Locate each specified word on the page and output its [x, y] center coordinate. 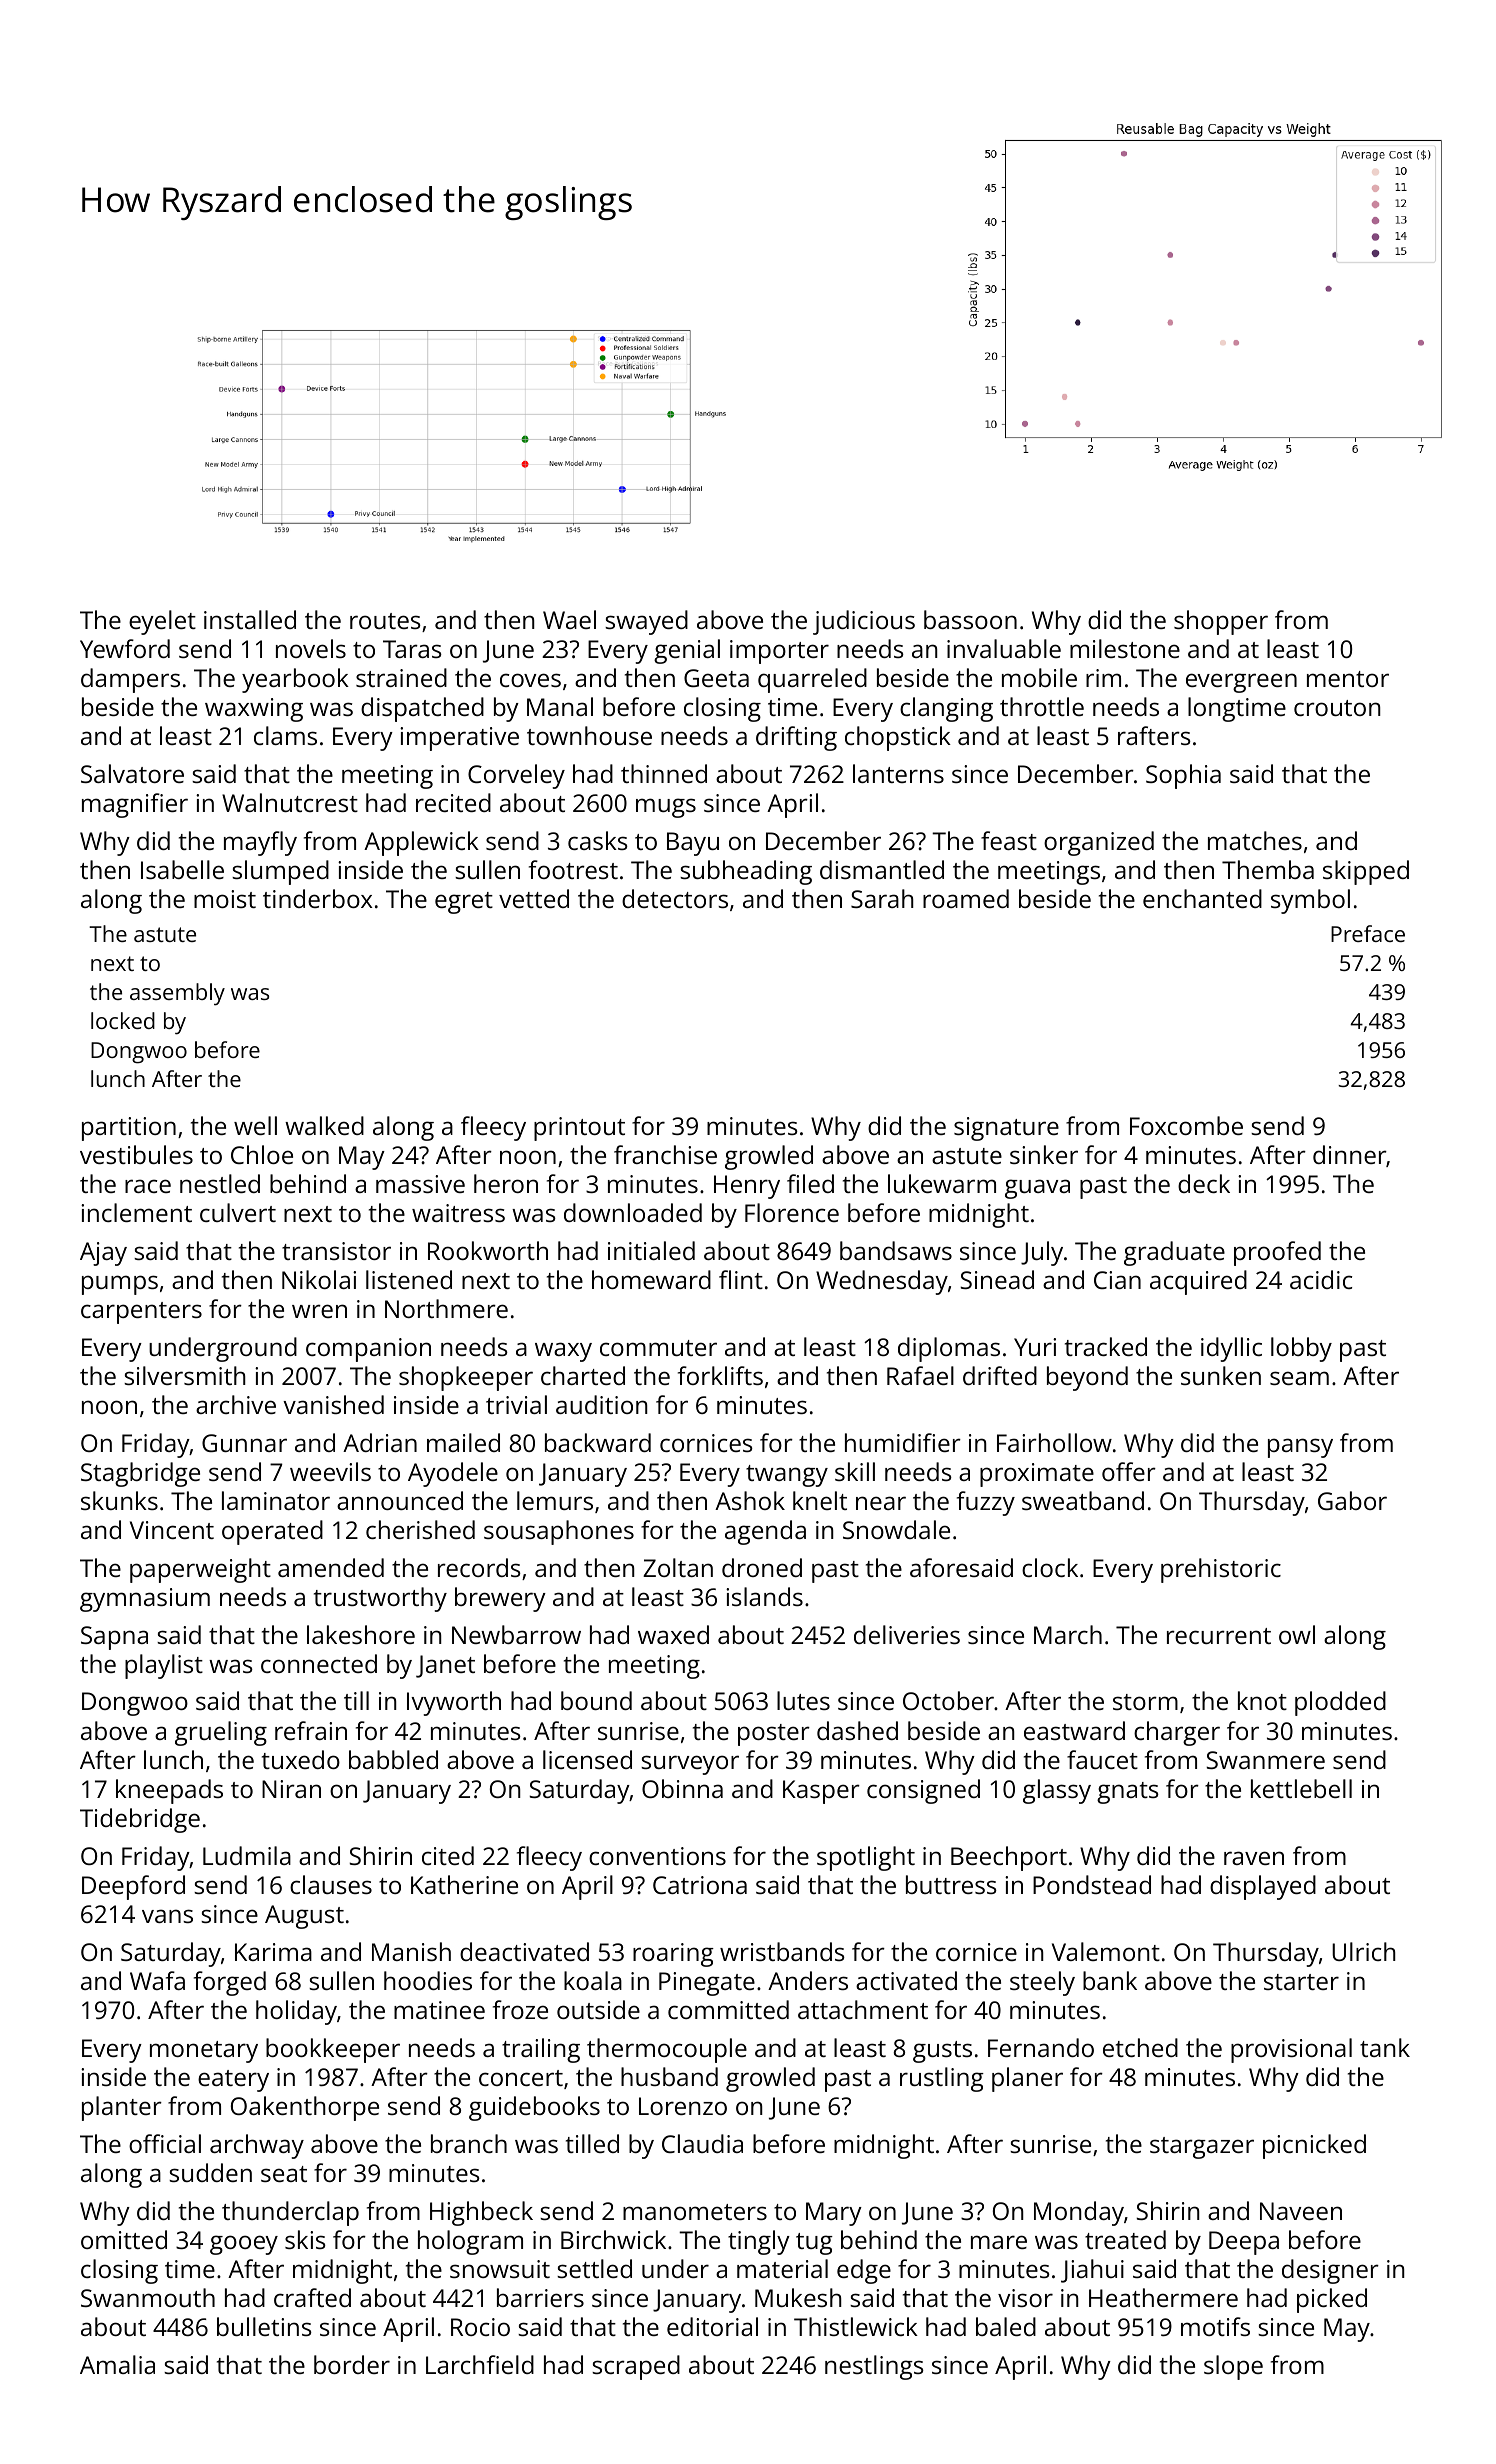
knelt [820, 1500]
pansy [1300, 1448]
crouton [1337, 708]
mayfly [260, 843]
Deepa [1244, 2243]
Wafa [157, 1980]
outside [598, 2009]
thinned [664, 773]
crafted [312, 2297]
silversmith [185, 1375]
